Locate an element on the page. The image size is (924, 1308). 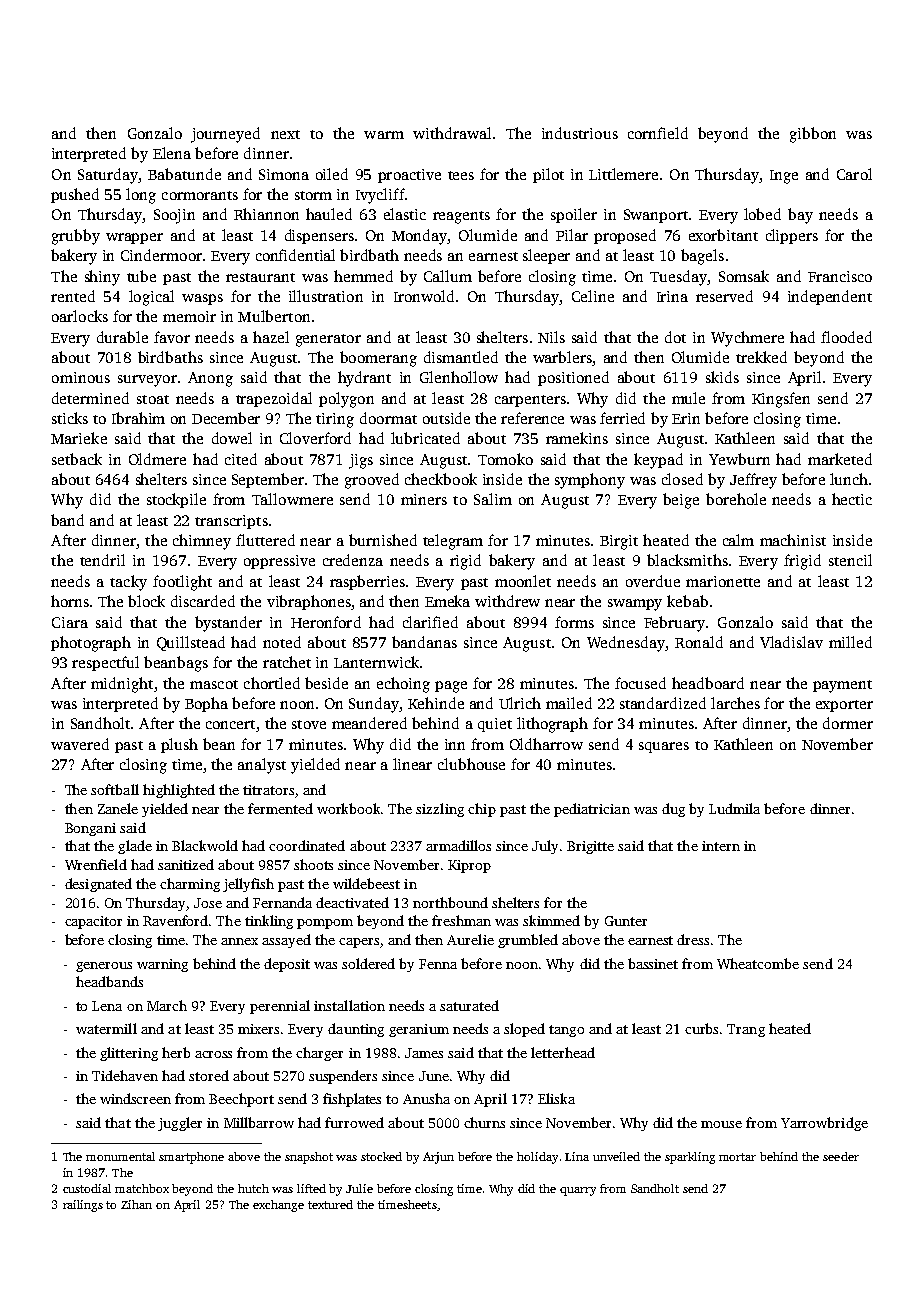
sparkling is located at coordinates (690, 1158).
